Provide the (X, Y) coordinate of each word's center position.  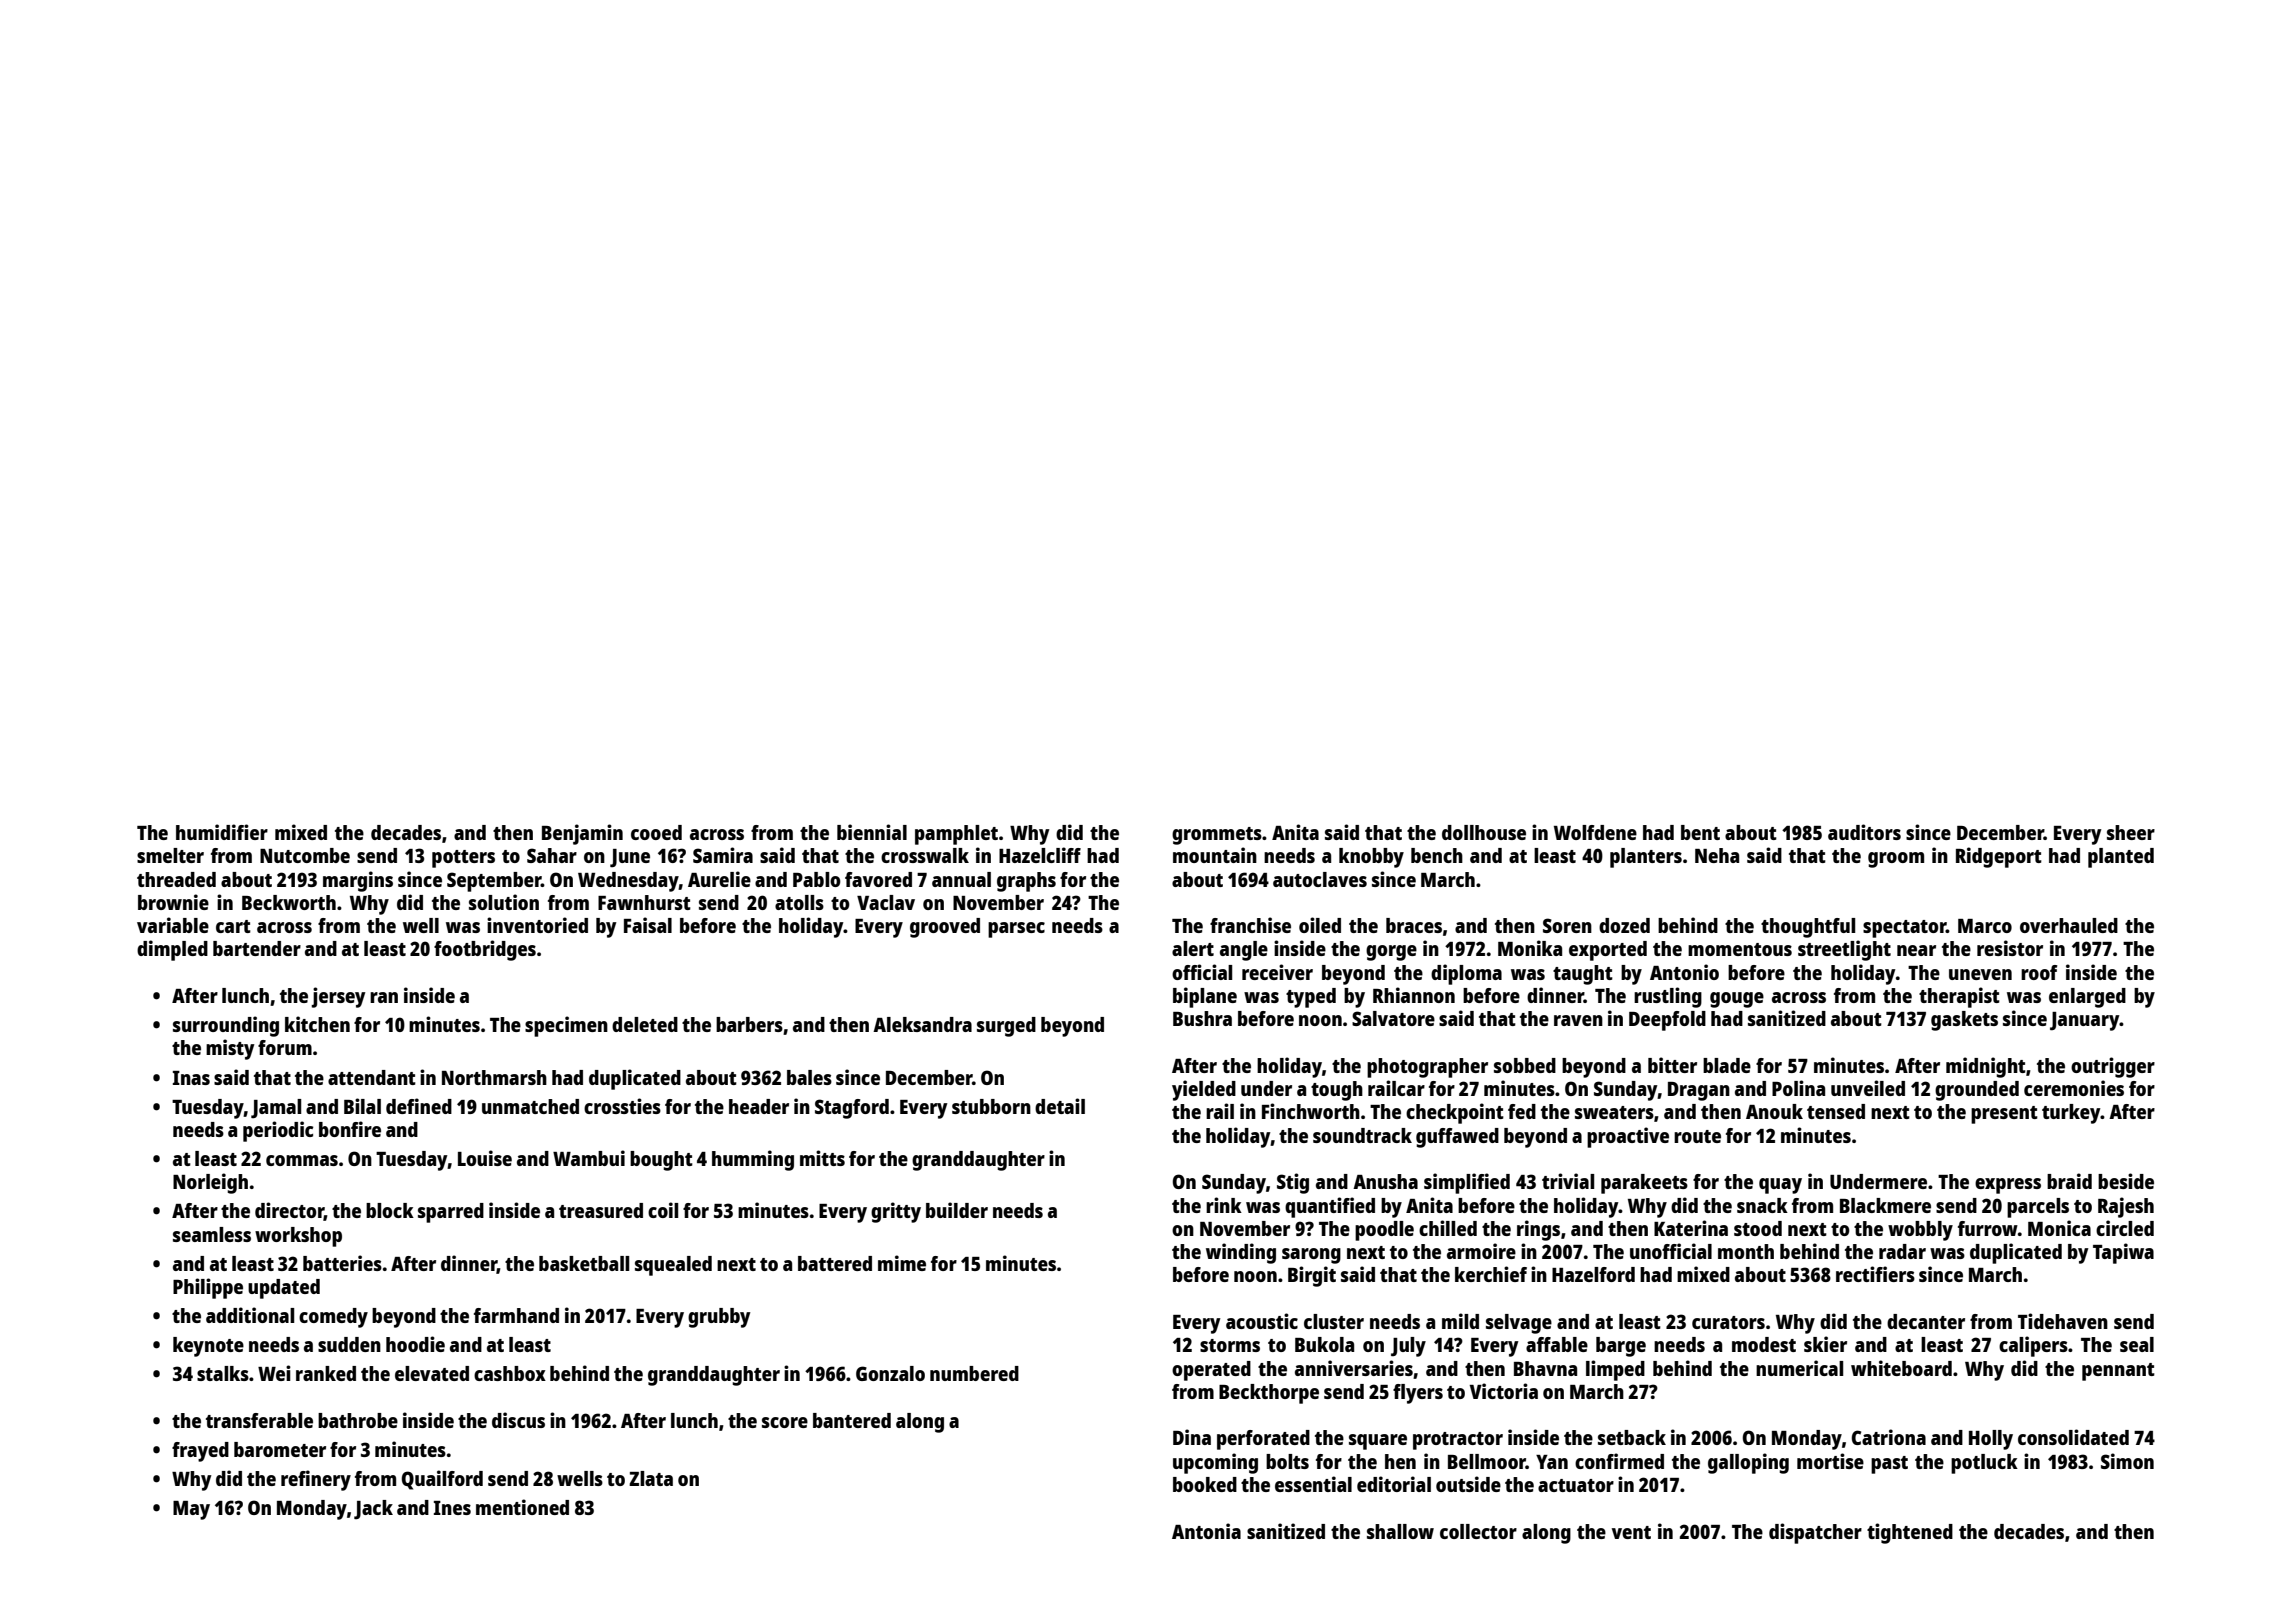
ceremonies (2074, 1088)
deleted (645, 1024)
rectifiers (1875, 1274)
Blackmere (1885, 1205)
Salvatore (1393, 1018)
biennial (872, 832)
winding (1241, 1253)
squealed (673, 1266)
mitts (822, 1158)
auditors (1864, 832)
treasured (601, 1210)
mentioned (522, 1507)
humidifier (222, 832)
